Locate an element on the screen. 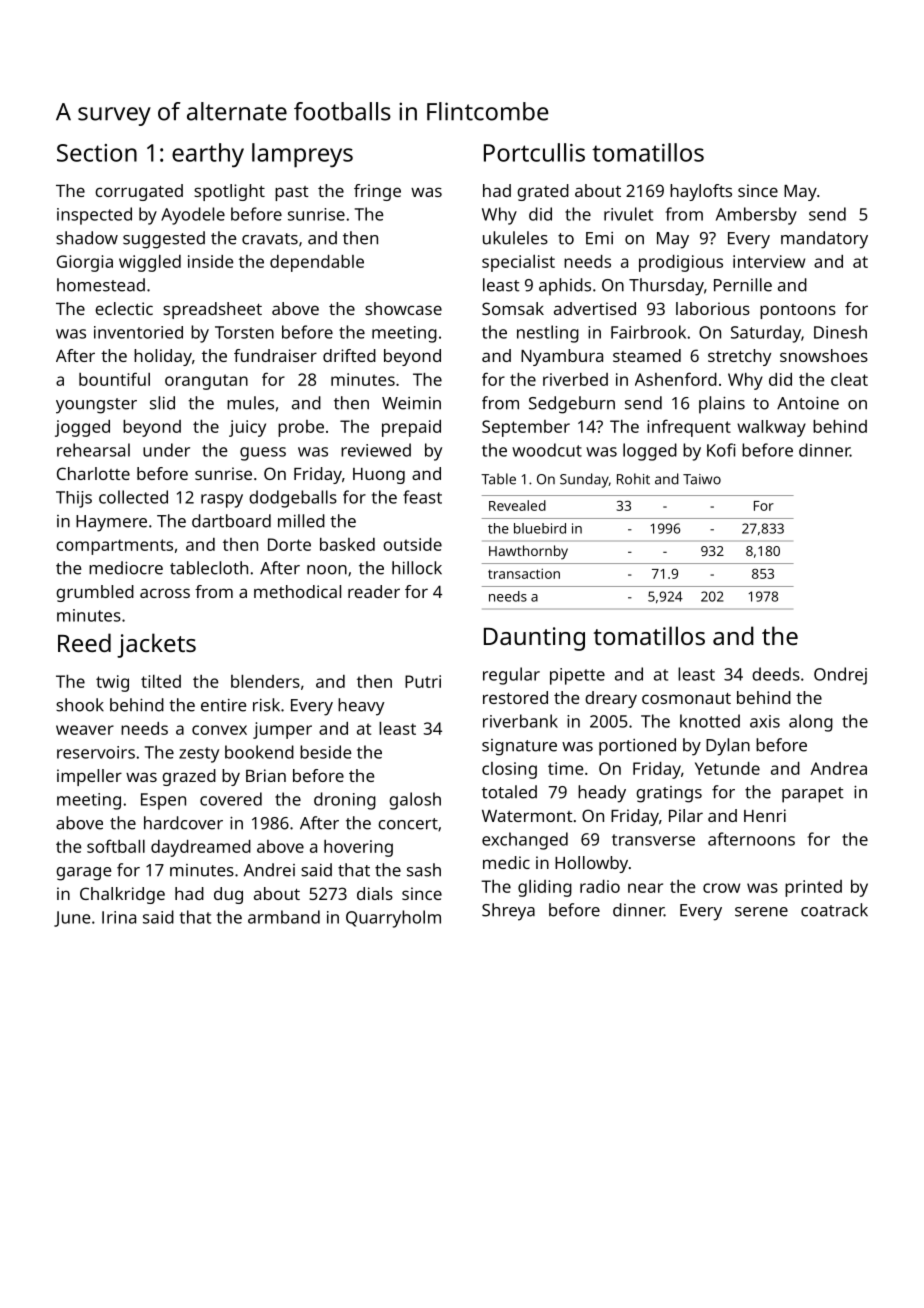  Portcullis is located at coordinates (534, 152).
